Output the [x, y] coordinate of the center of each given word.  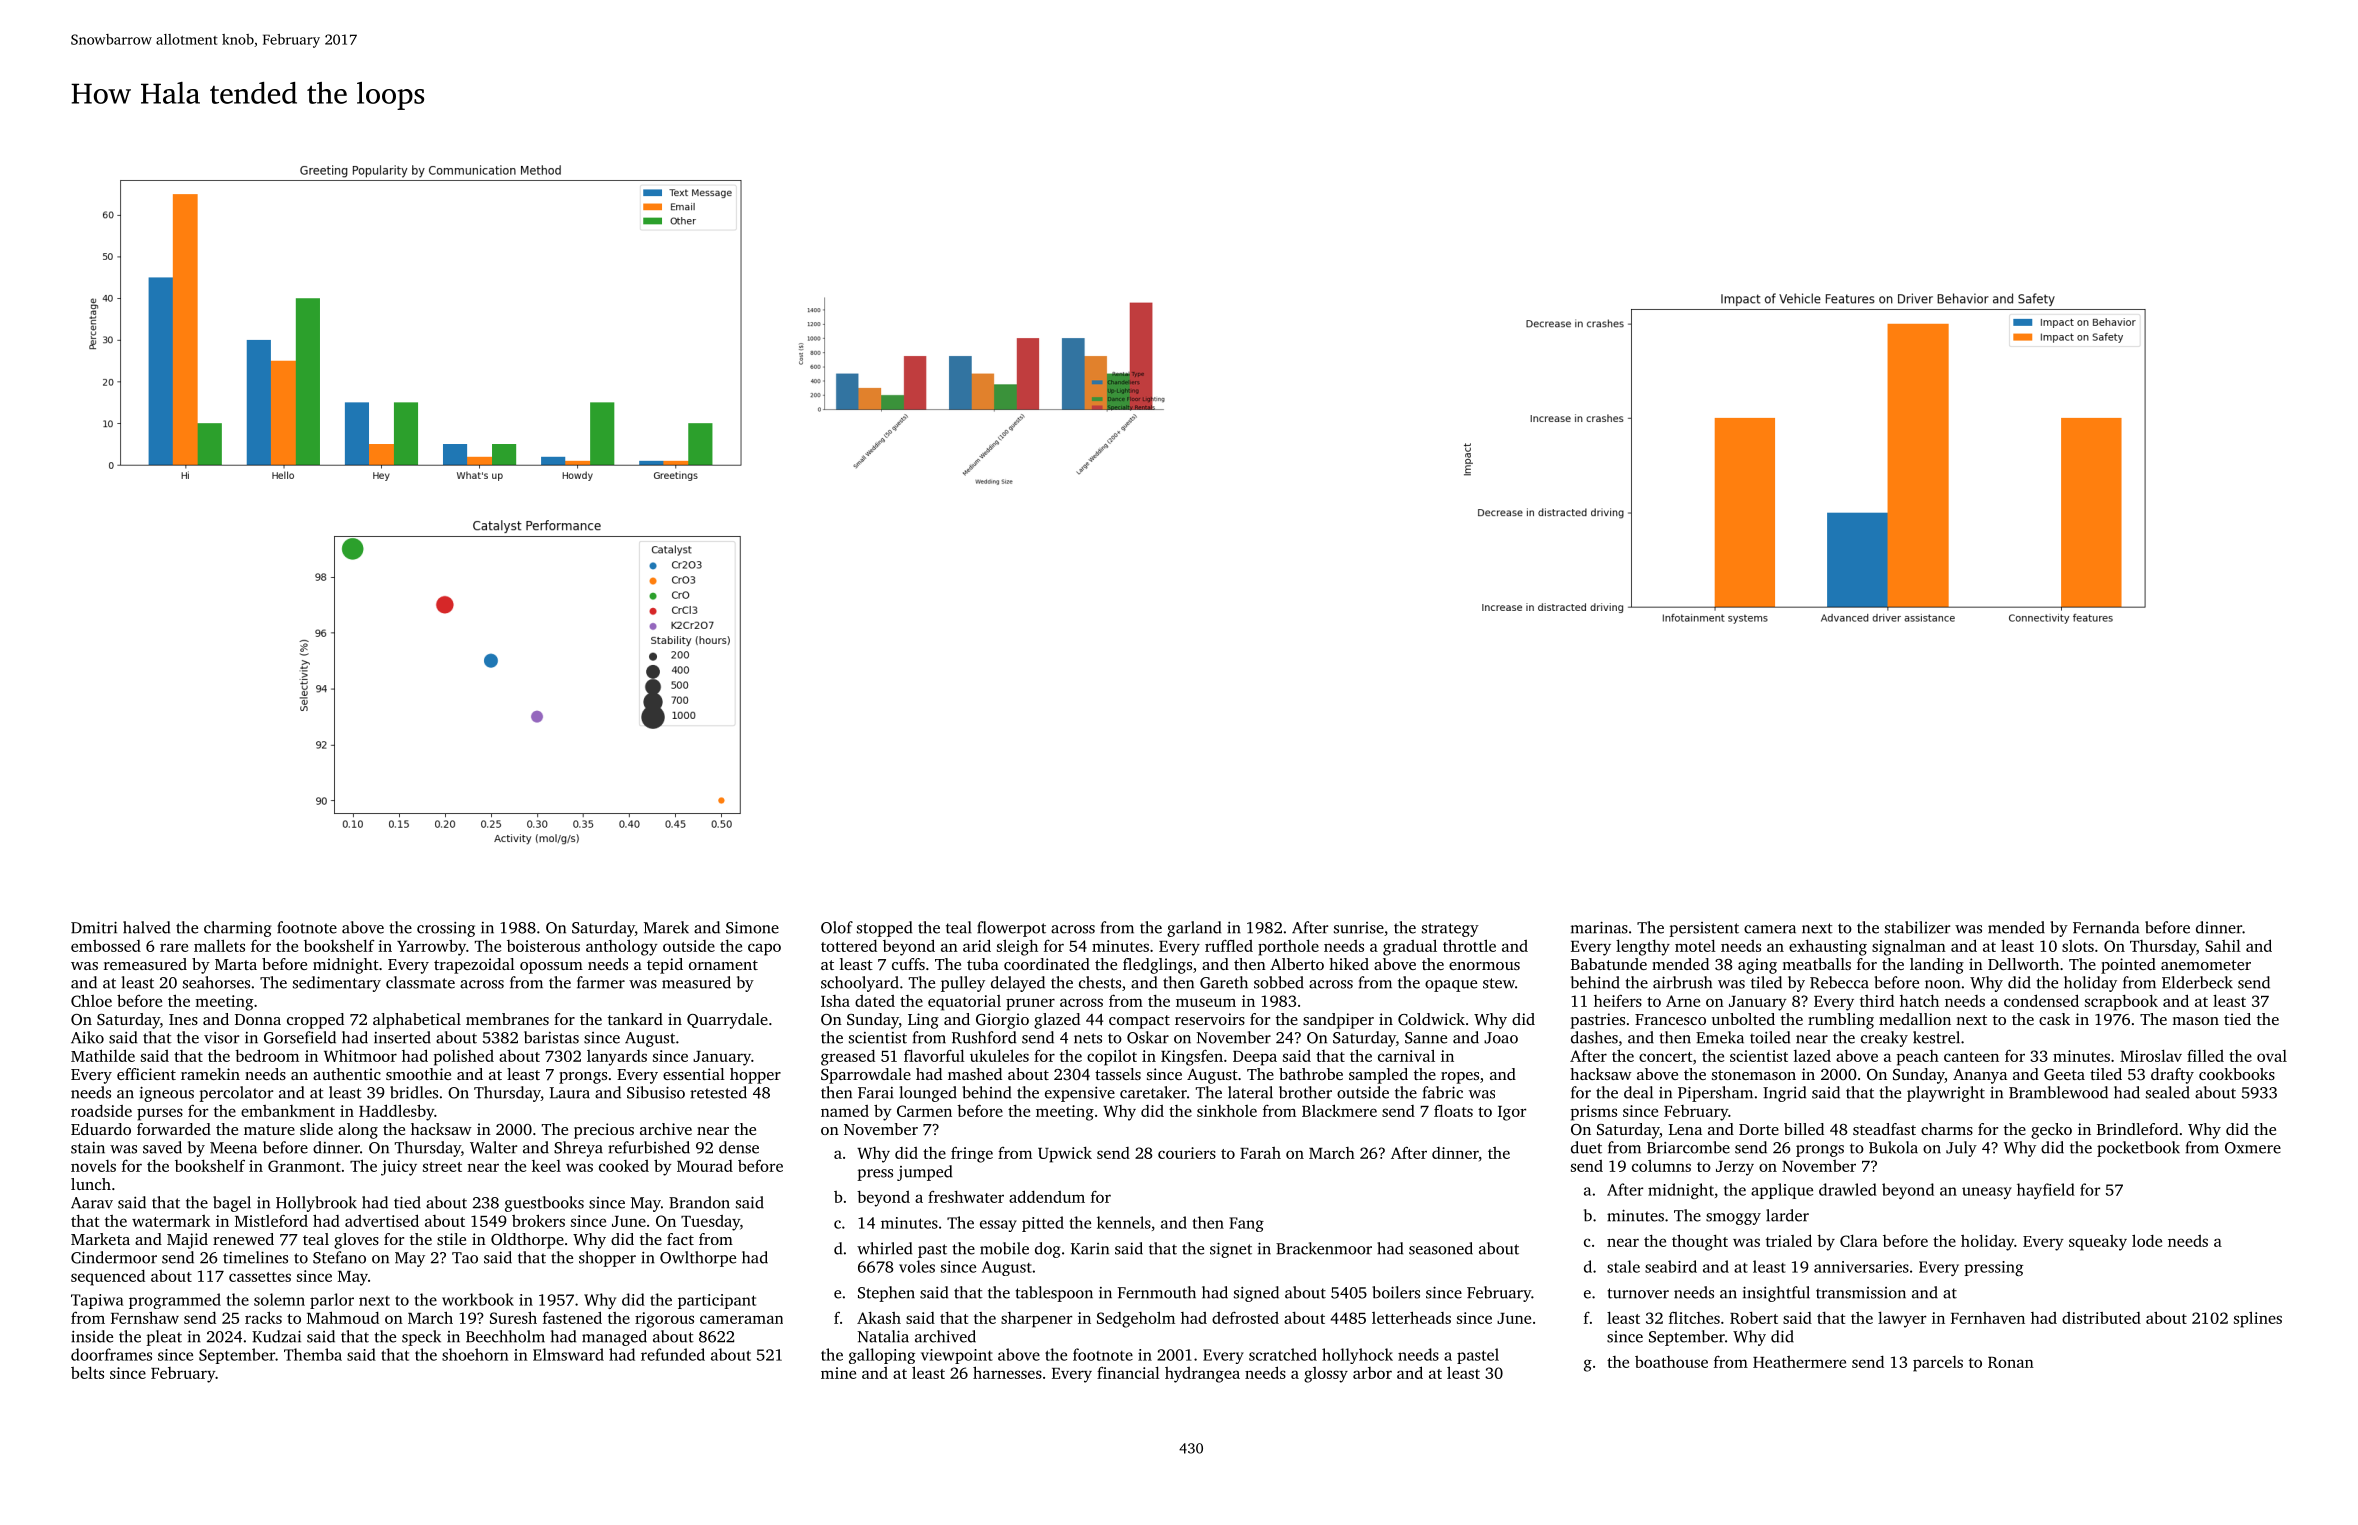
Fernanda [2106, 927]
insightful [1776, 1294]
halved [146, 927]
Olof [837, 927]
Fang [1246, 1224]
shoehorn [475, 1354]
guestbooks [544, 1204]
